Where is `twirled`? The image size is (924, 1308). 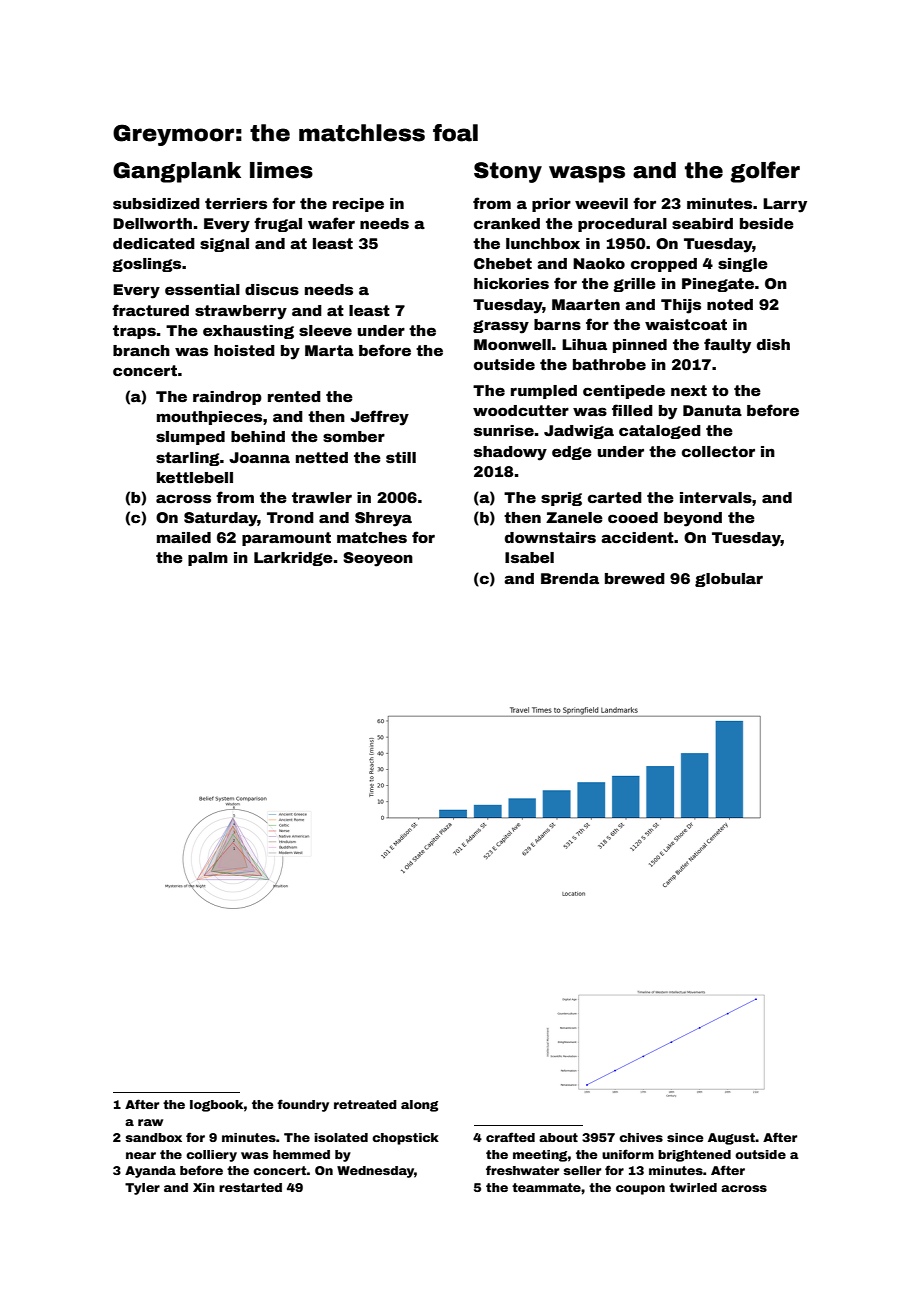
twirled is located at coordinates (693, 1187).
